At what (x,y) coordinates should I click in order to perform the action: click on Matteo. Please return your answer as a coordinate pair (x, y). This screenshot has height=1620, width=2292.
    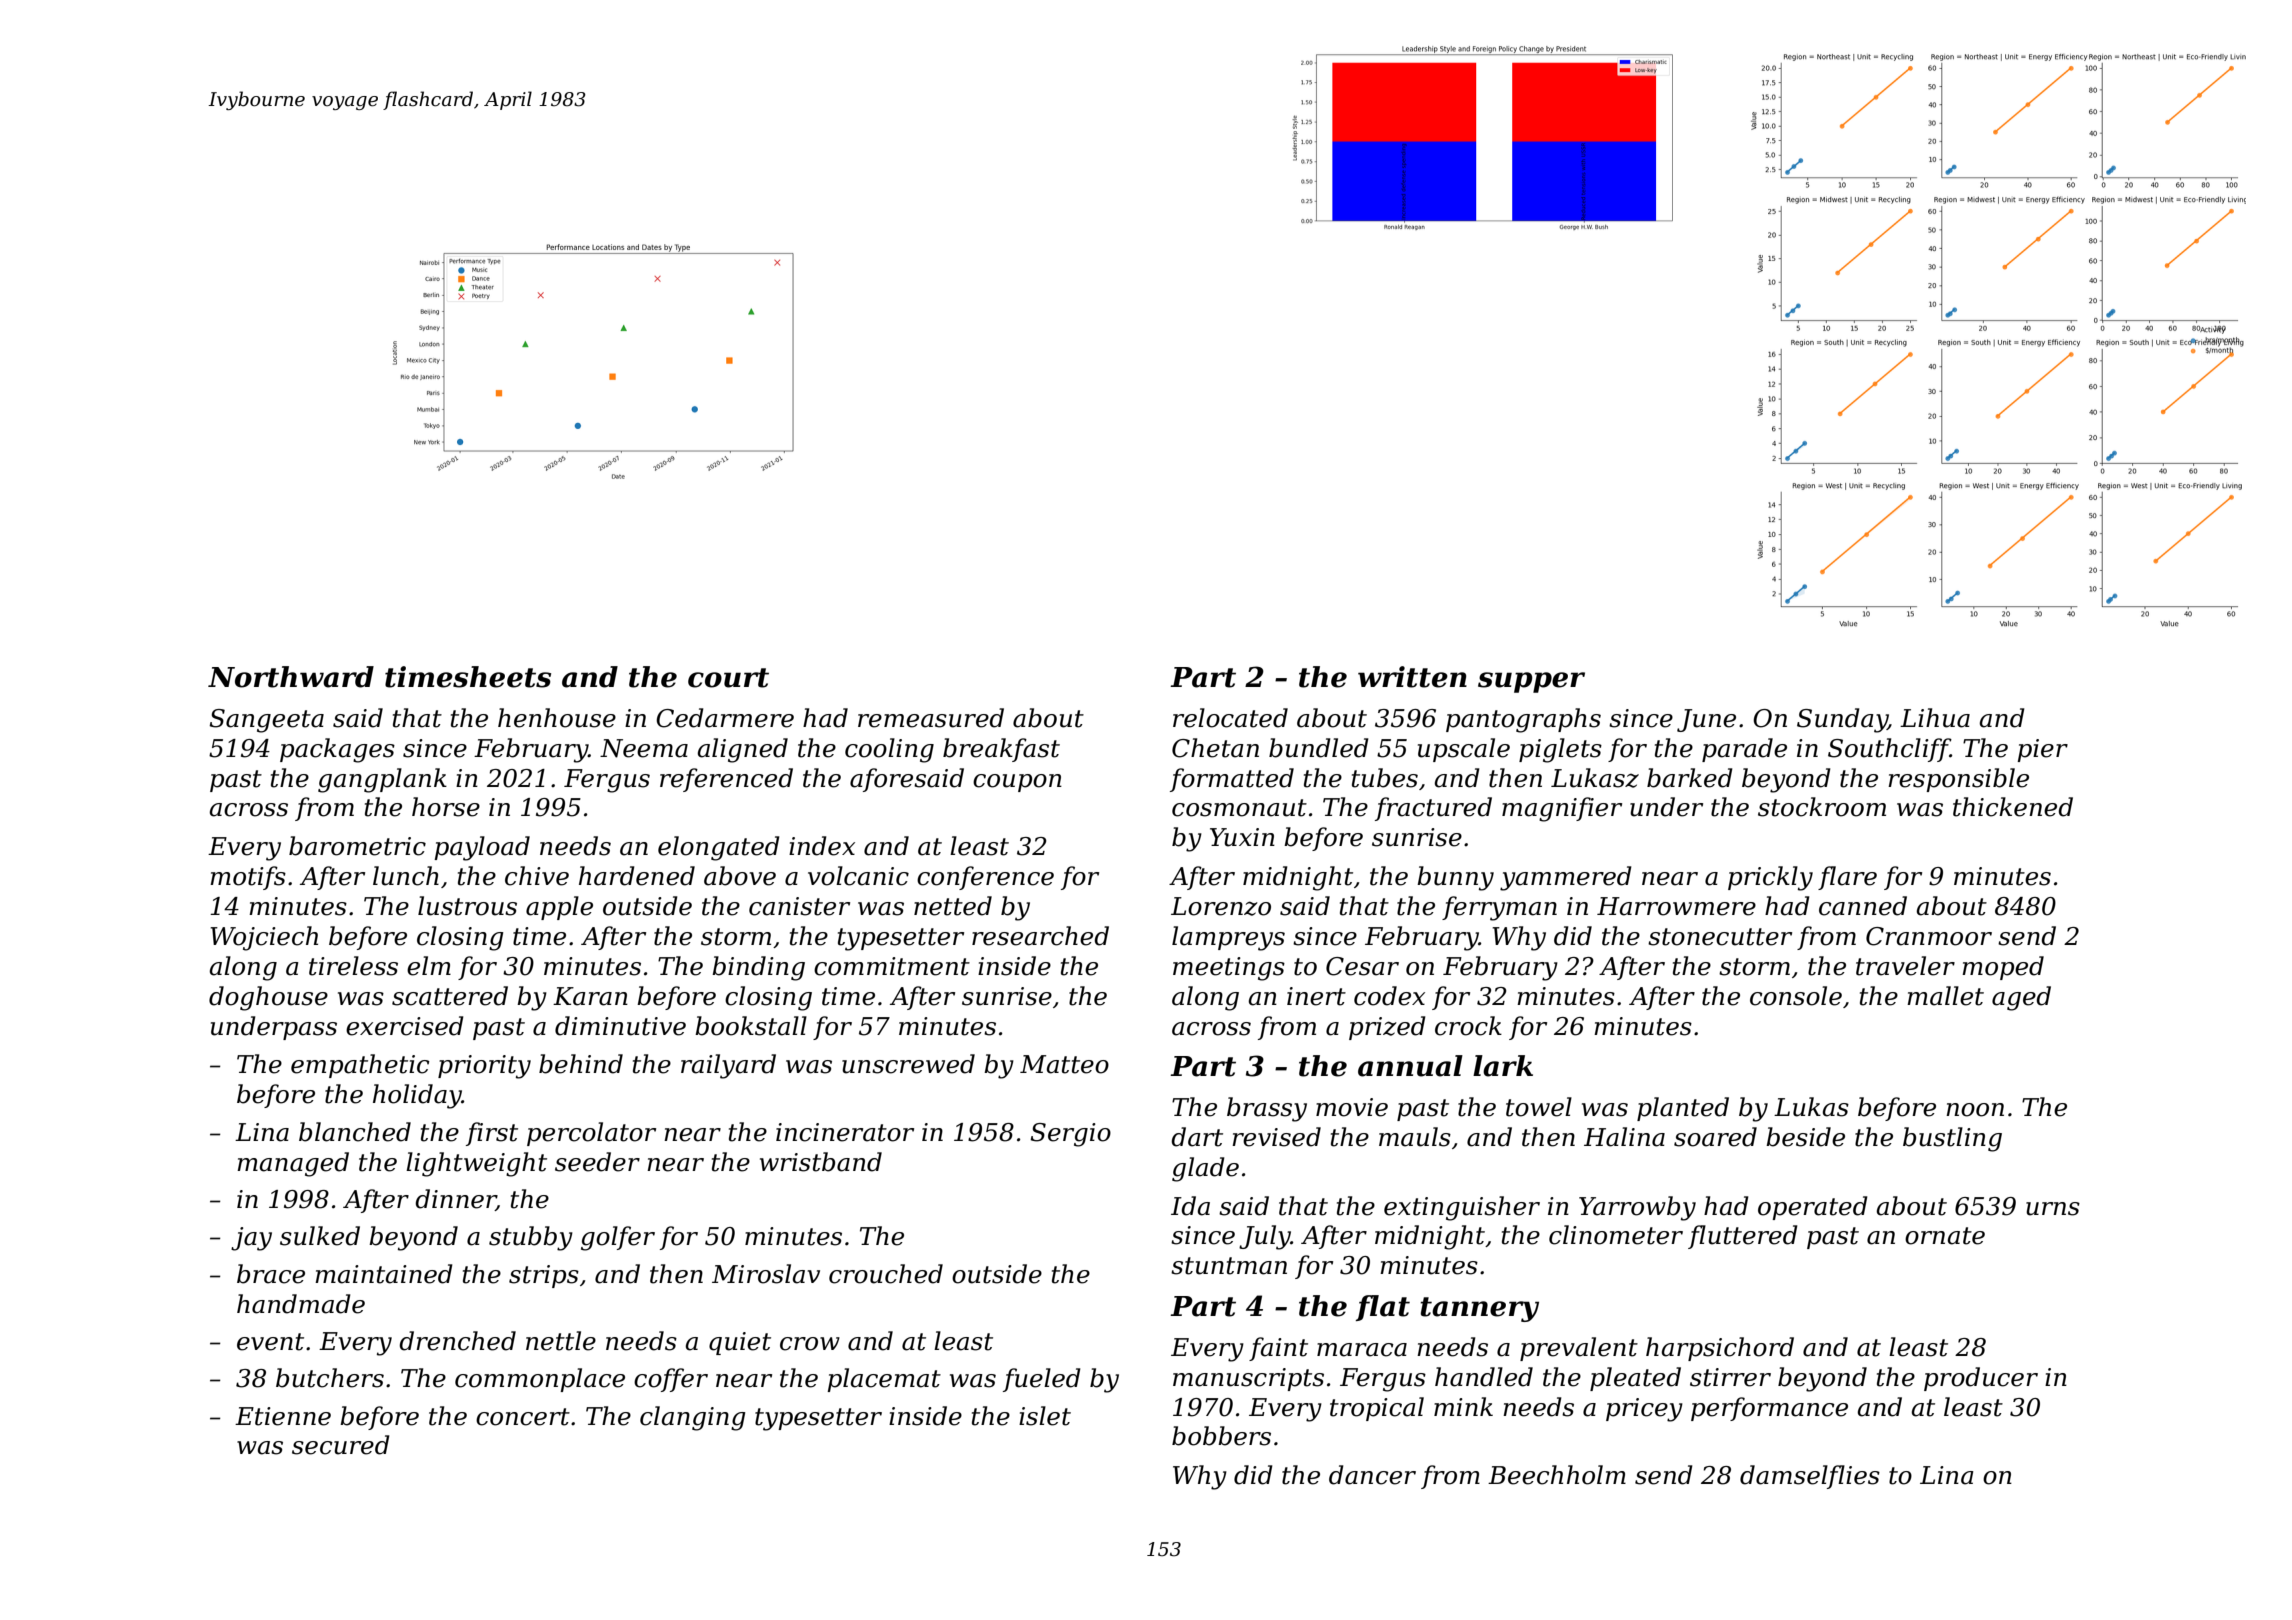
    Looking at the image, I should click on (1064, 1064).
